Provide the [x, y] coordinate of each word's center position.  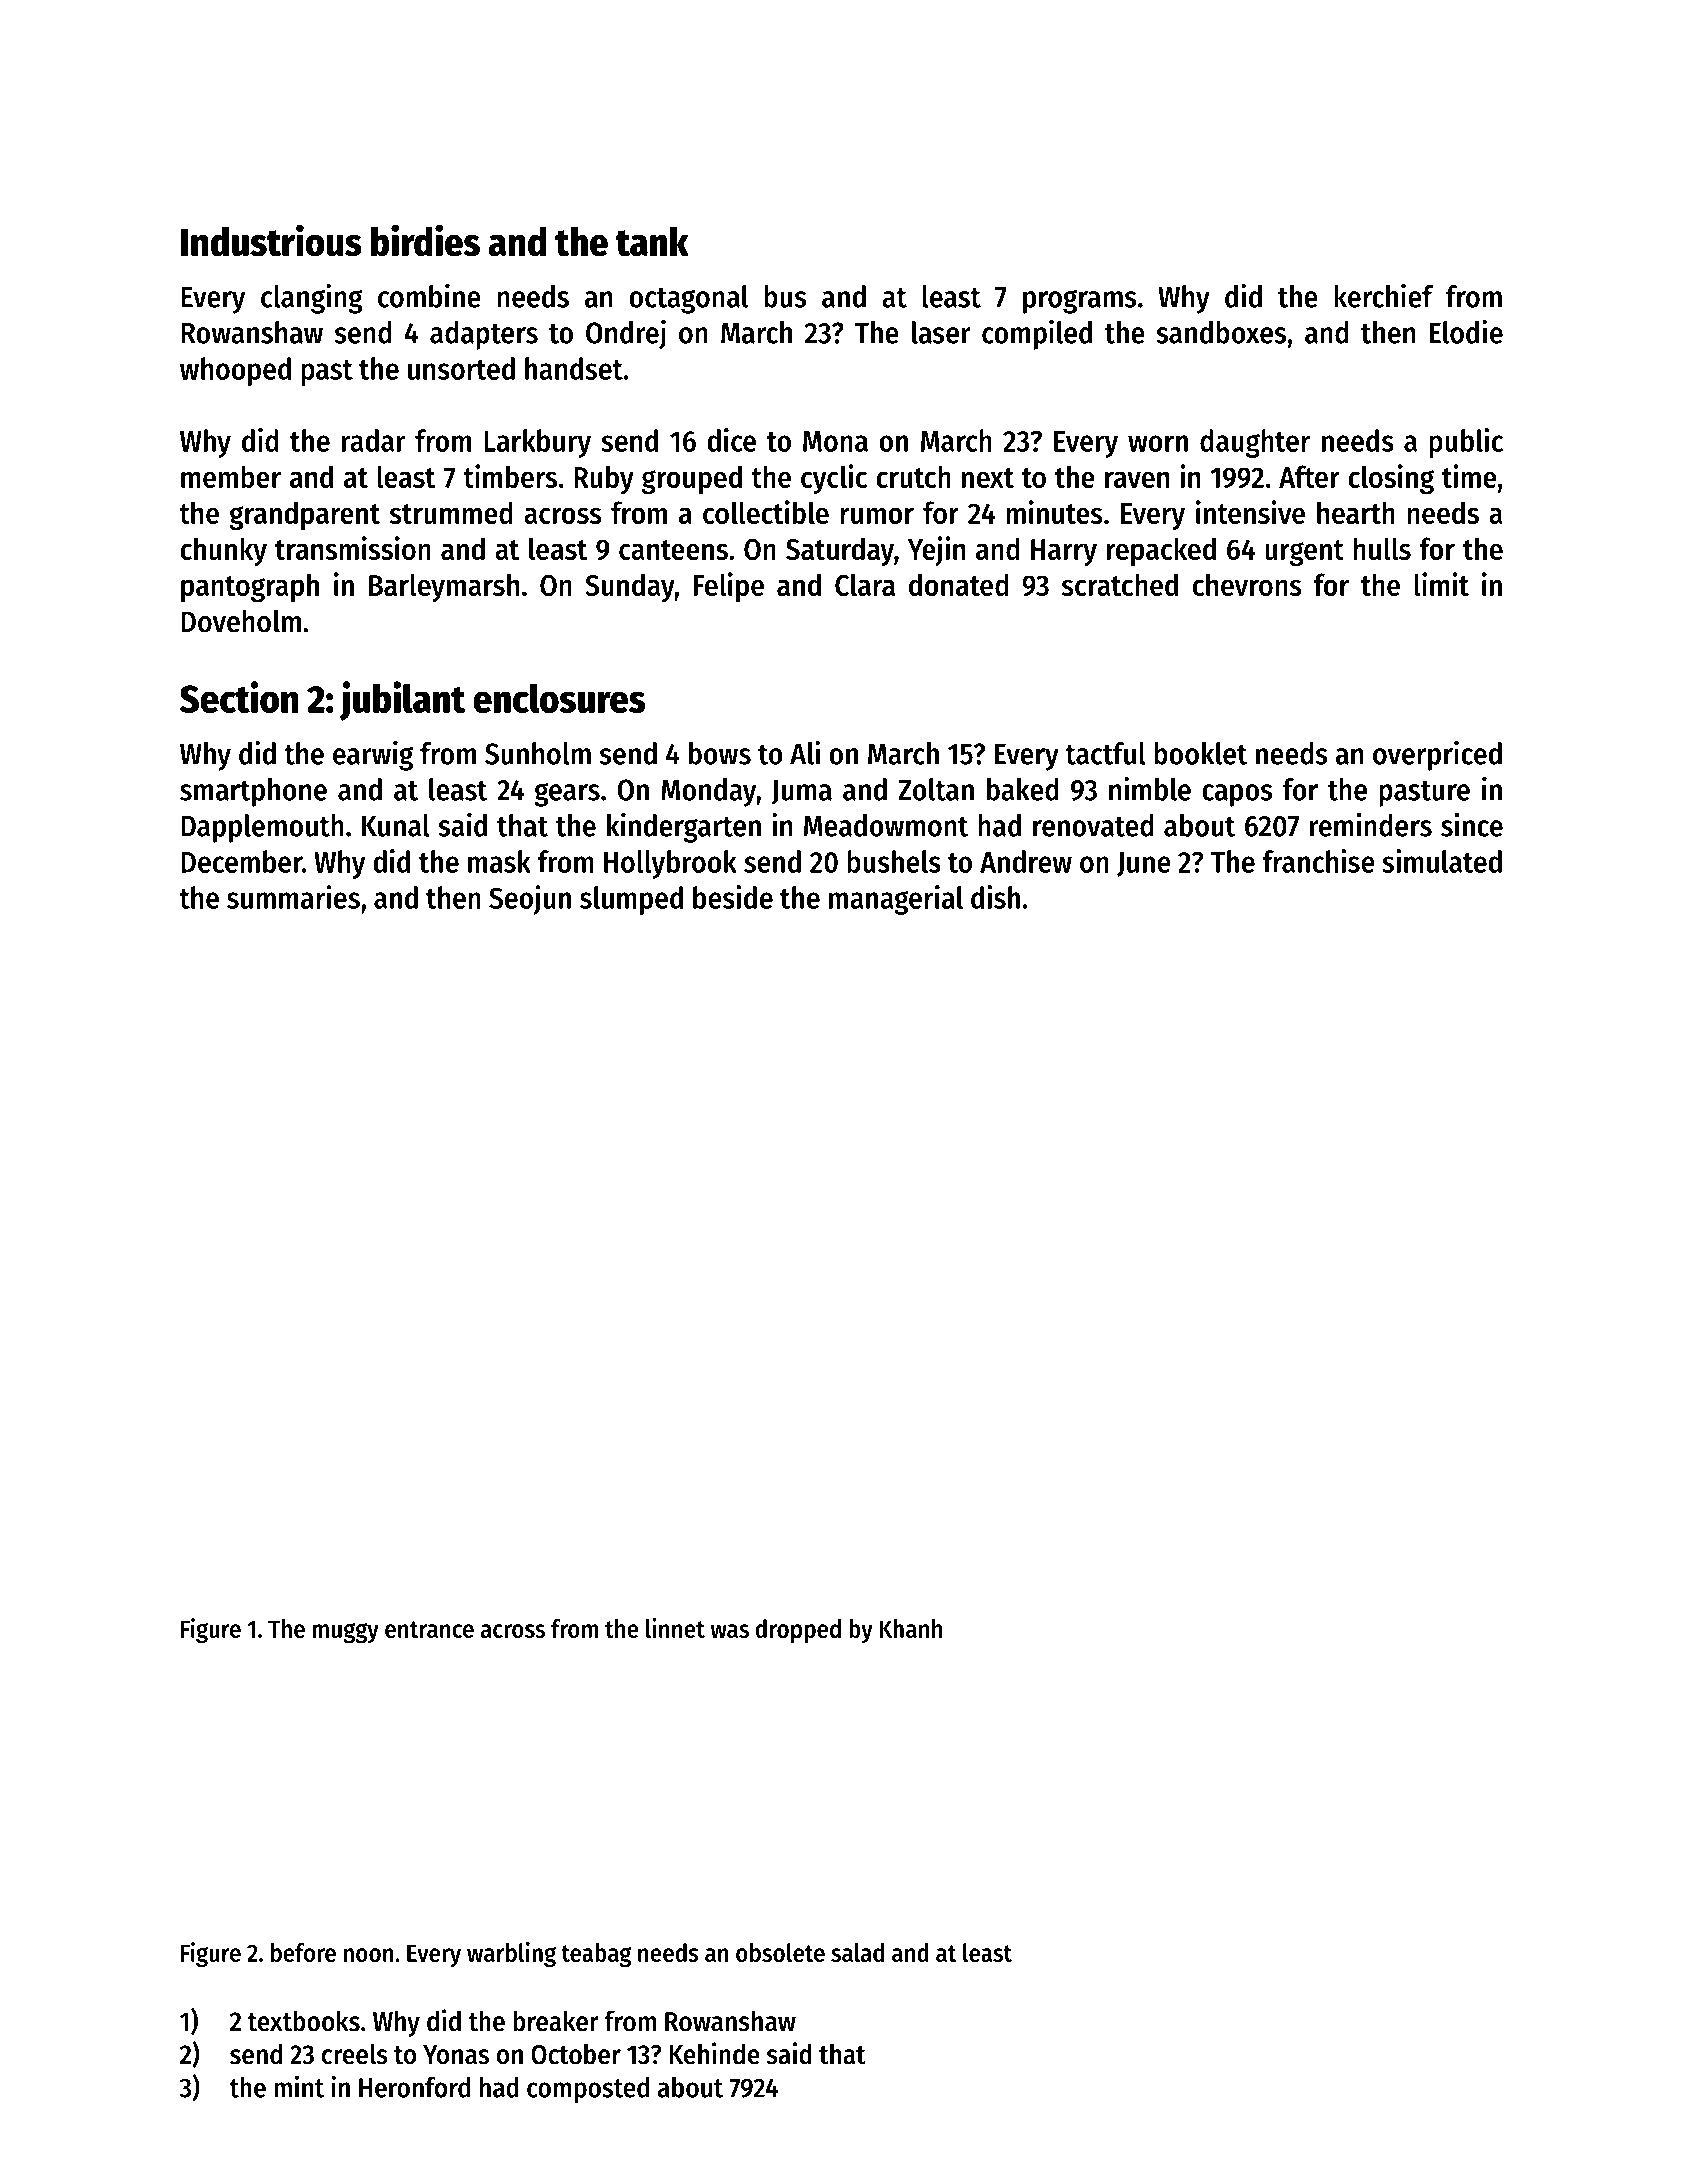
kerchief [1383, 296]
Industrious [271, 240]
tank [652, 242]
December [241, 861]
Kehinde [715, 2053]
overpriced [1437, 756]
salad [857, 1952]
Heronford [414, 2087]
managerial [896, 900]
